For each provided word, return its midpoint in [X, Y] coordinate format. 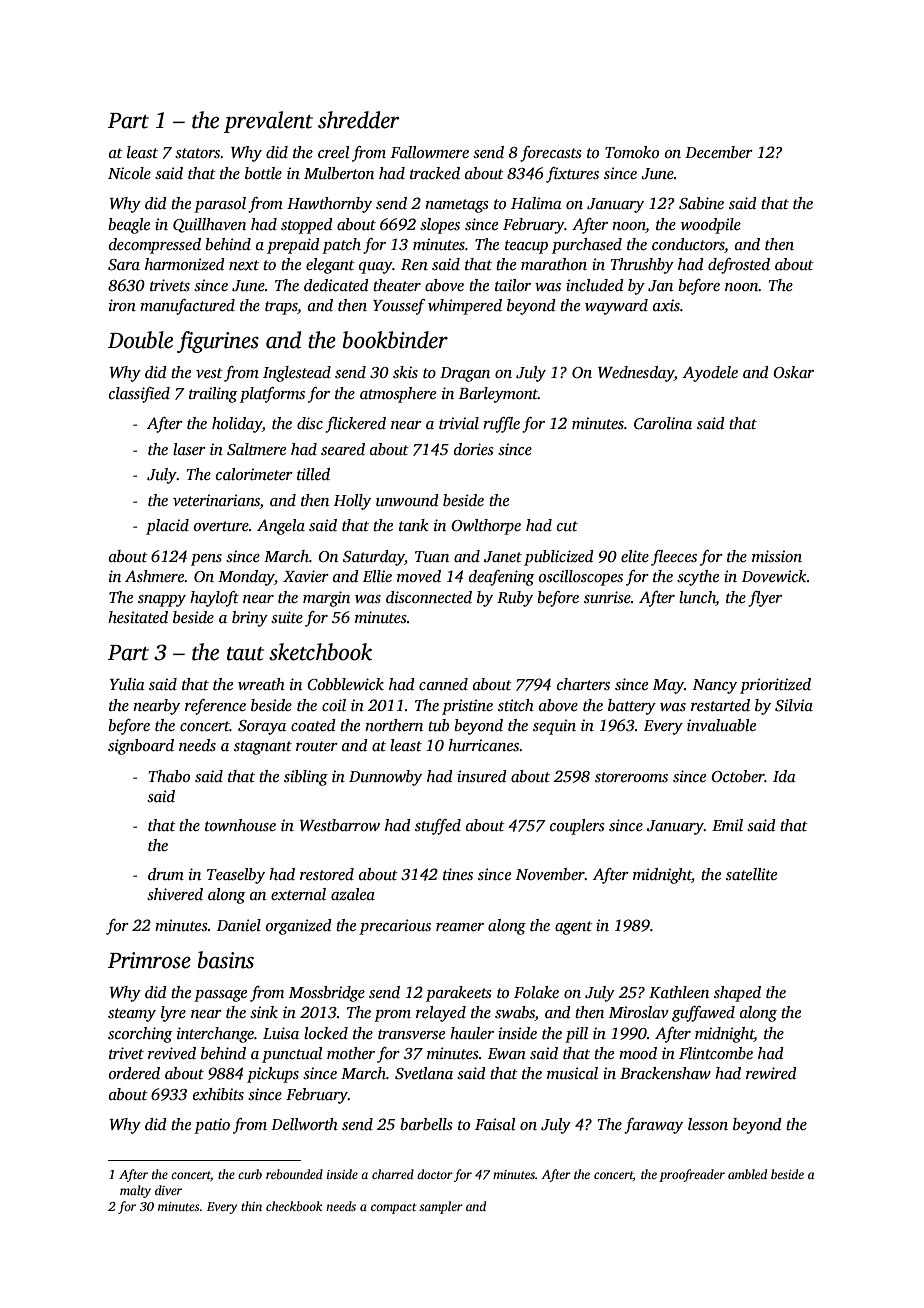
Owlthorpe [486, 527]
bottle [263, 173]
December [719, 152]
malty [135, 1191]
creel [333, 152]
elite [635, 556]
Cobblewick [345, 684]
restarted [720, 705]
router [317, 746]
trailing [213, 395]
